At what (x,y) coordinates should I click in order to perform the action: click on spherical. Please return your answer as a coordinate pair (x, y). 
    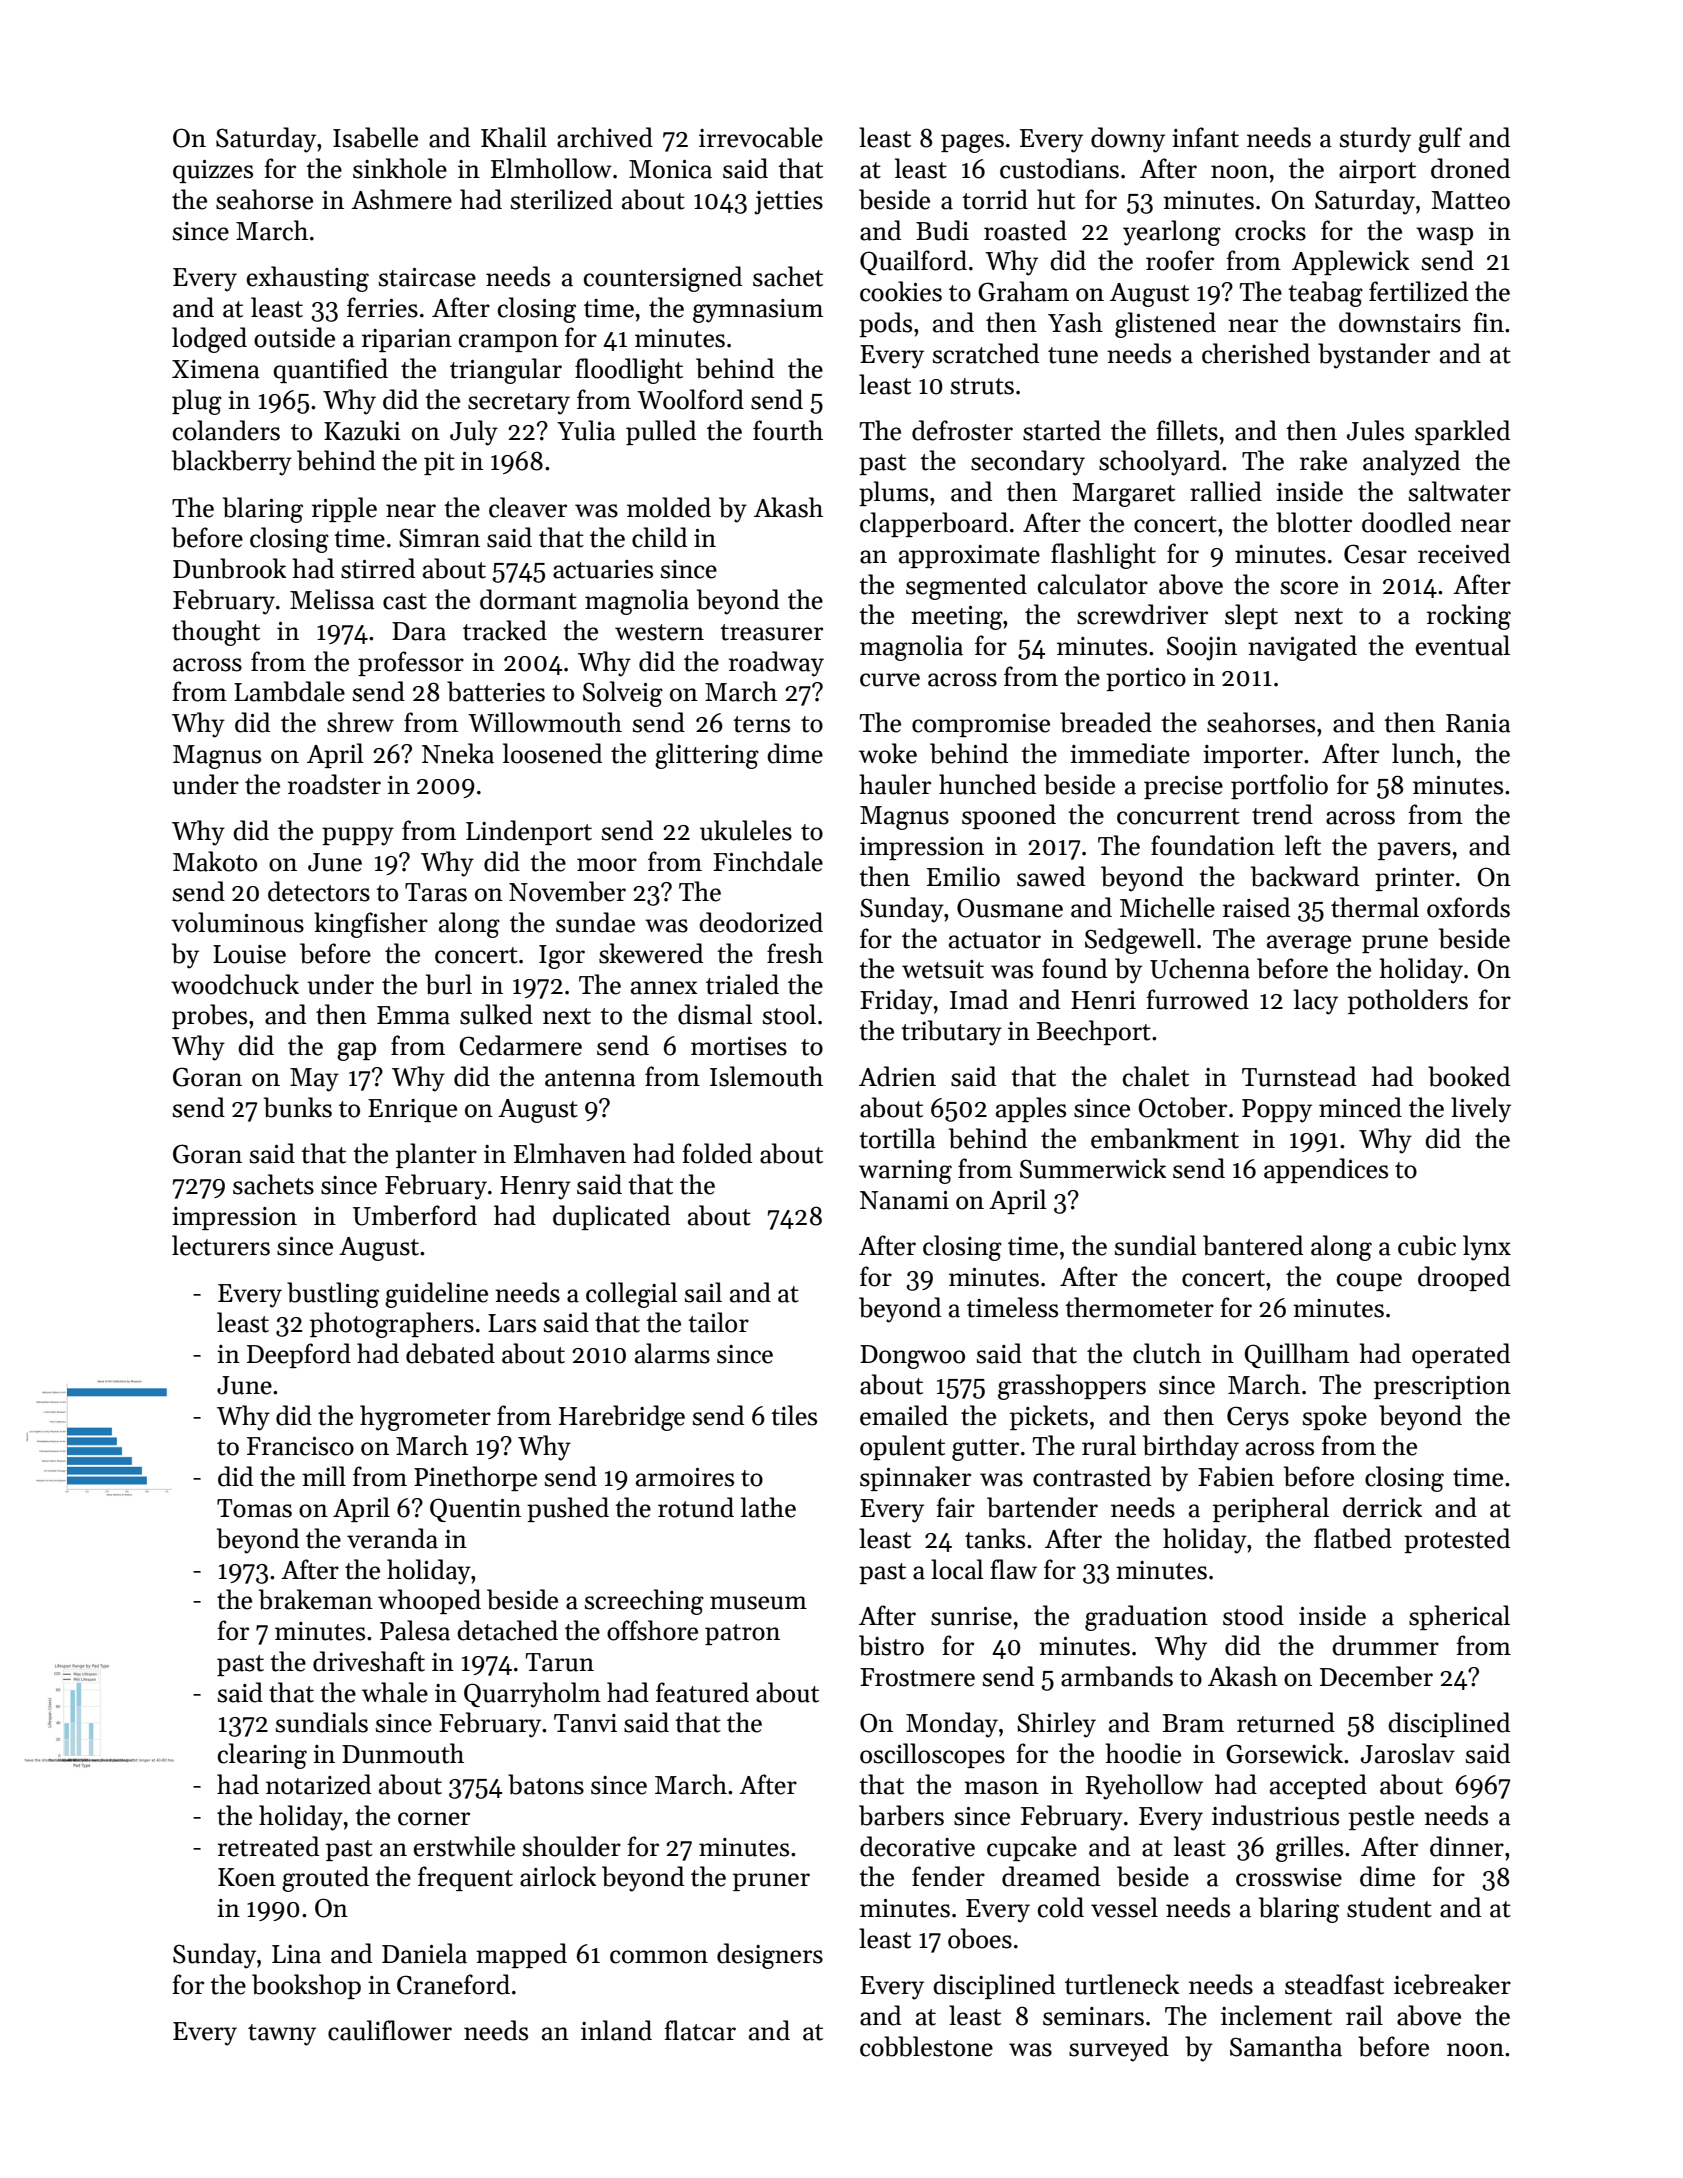
    Looking at the image, I should click on (1459, 1617).
